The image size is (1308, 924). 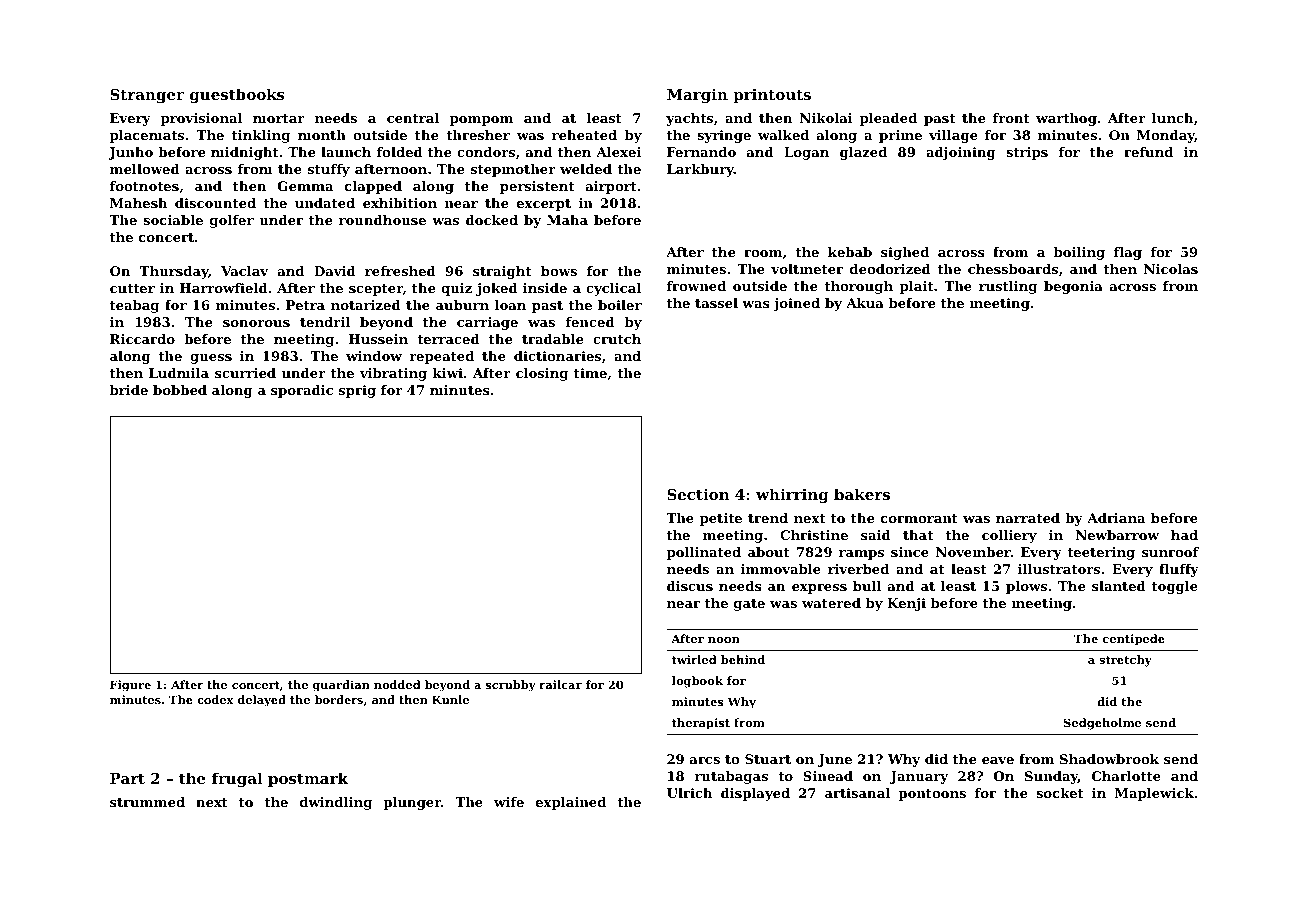 What do you see at coordinates (1125, 661) in the screenshot?
I see `stretchy` at bounding box center [1125, 661].
